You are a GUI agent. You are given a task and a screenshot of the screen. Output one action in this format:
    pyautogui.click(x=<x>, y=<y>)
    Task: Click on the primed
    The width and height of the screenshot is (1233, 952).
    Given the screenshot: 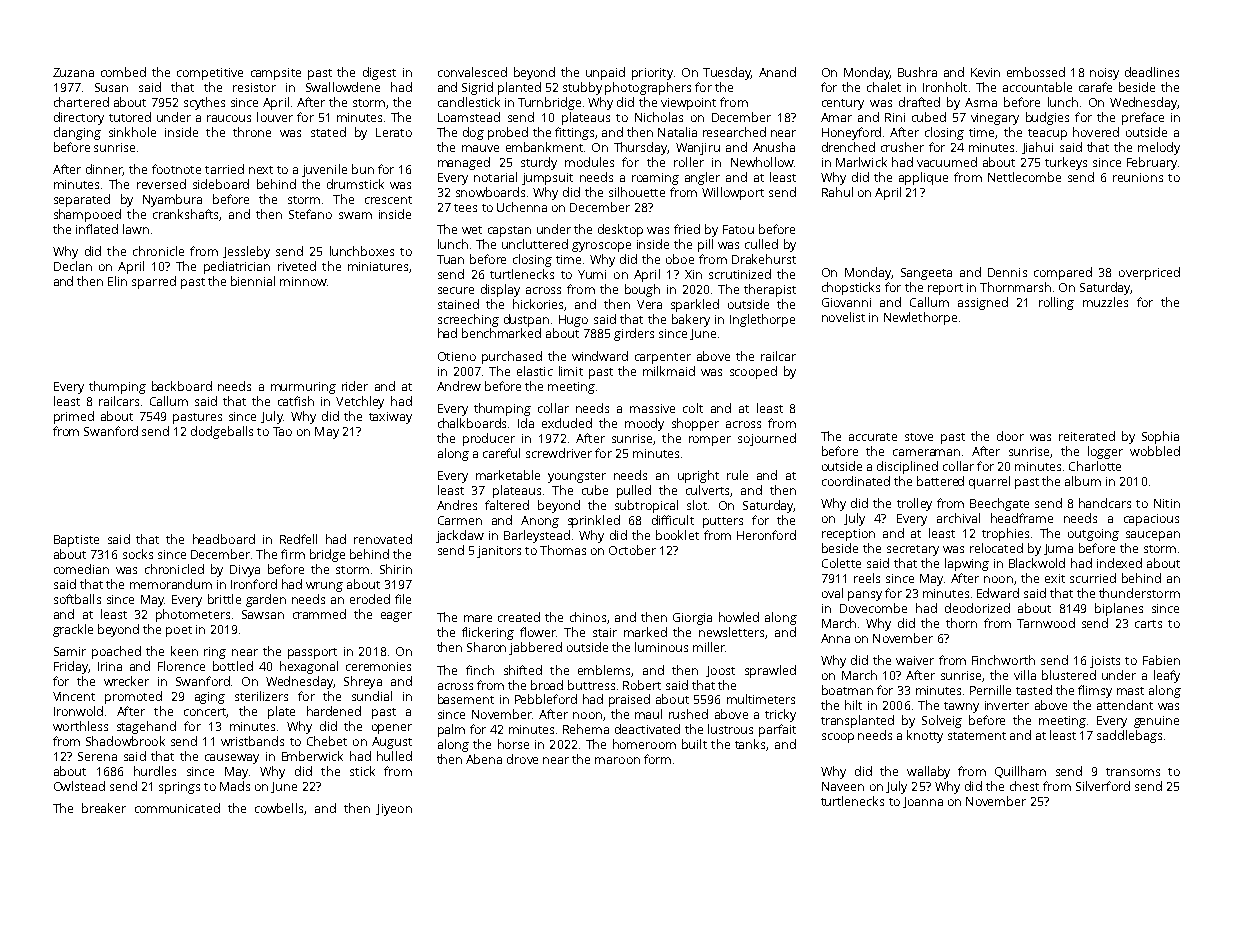 What is the action you would take?
    pyautogui.click(x=74, y=417)
